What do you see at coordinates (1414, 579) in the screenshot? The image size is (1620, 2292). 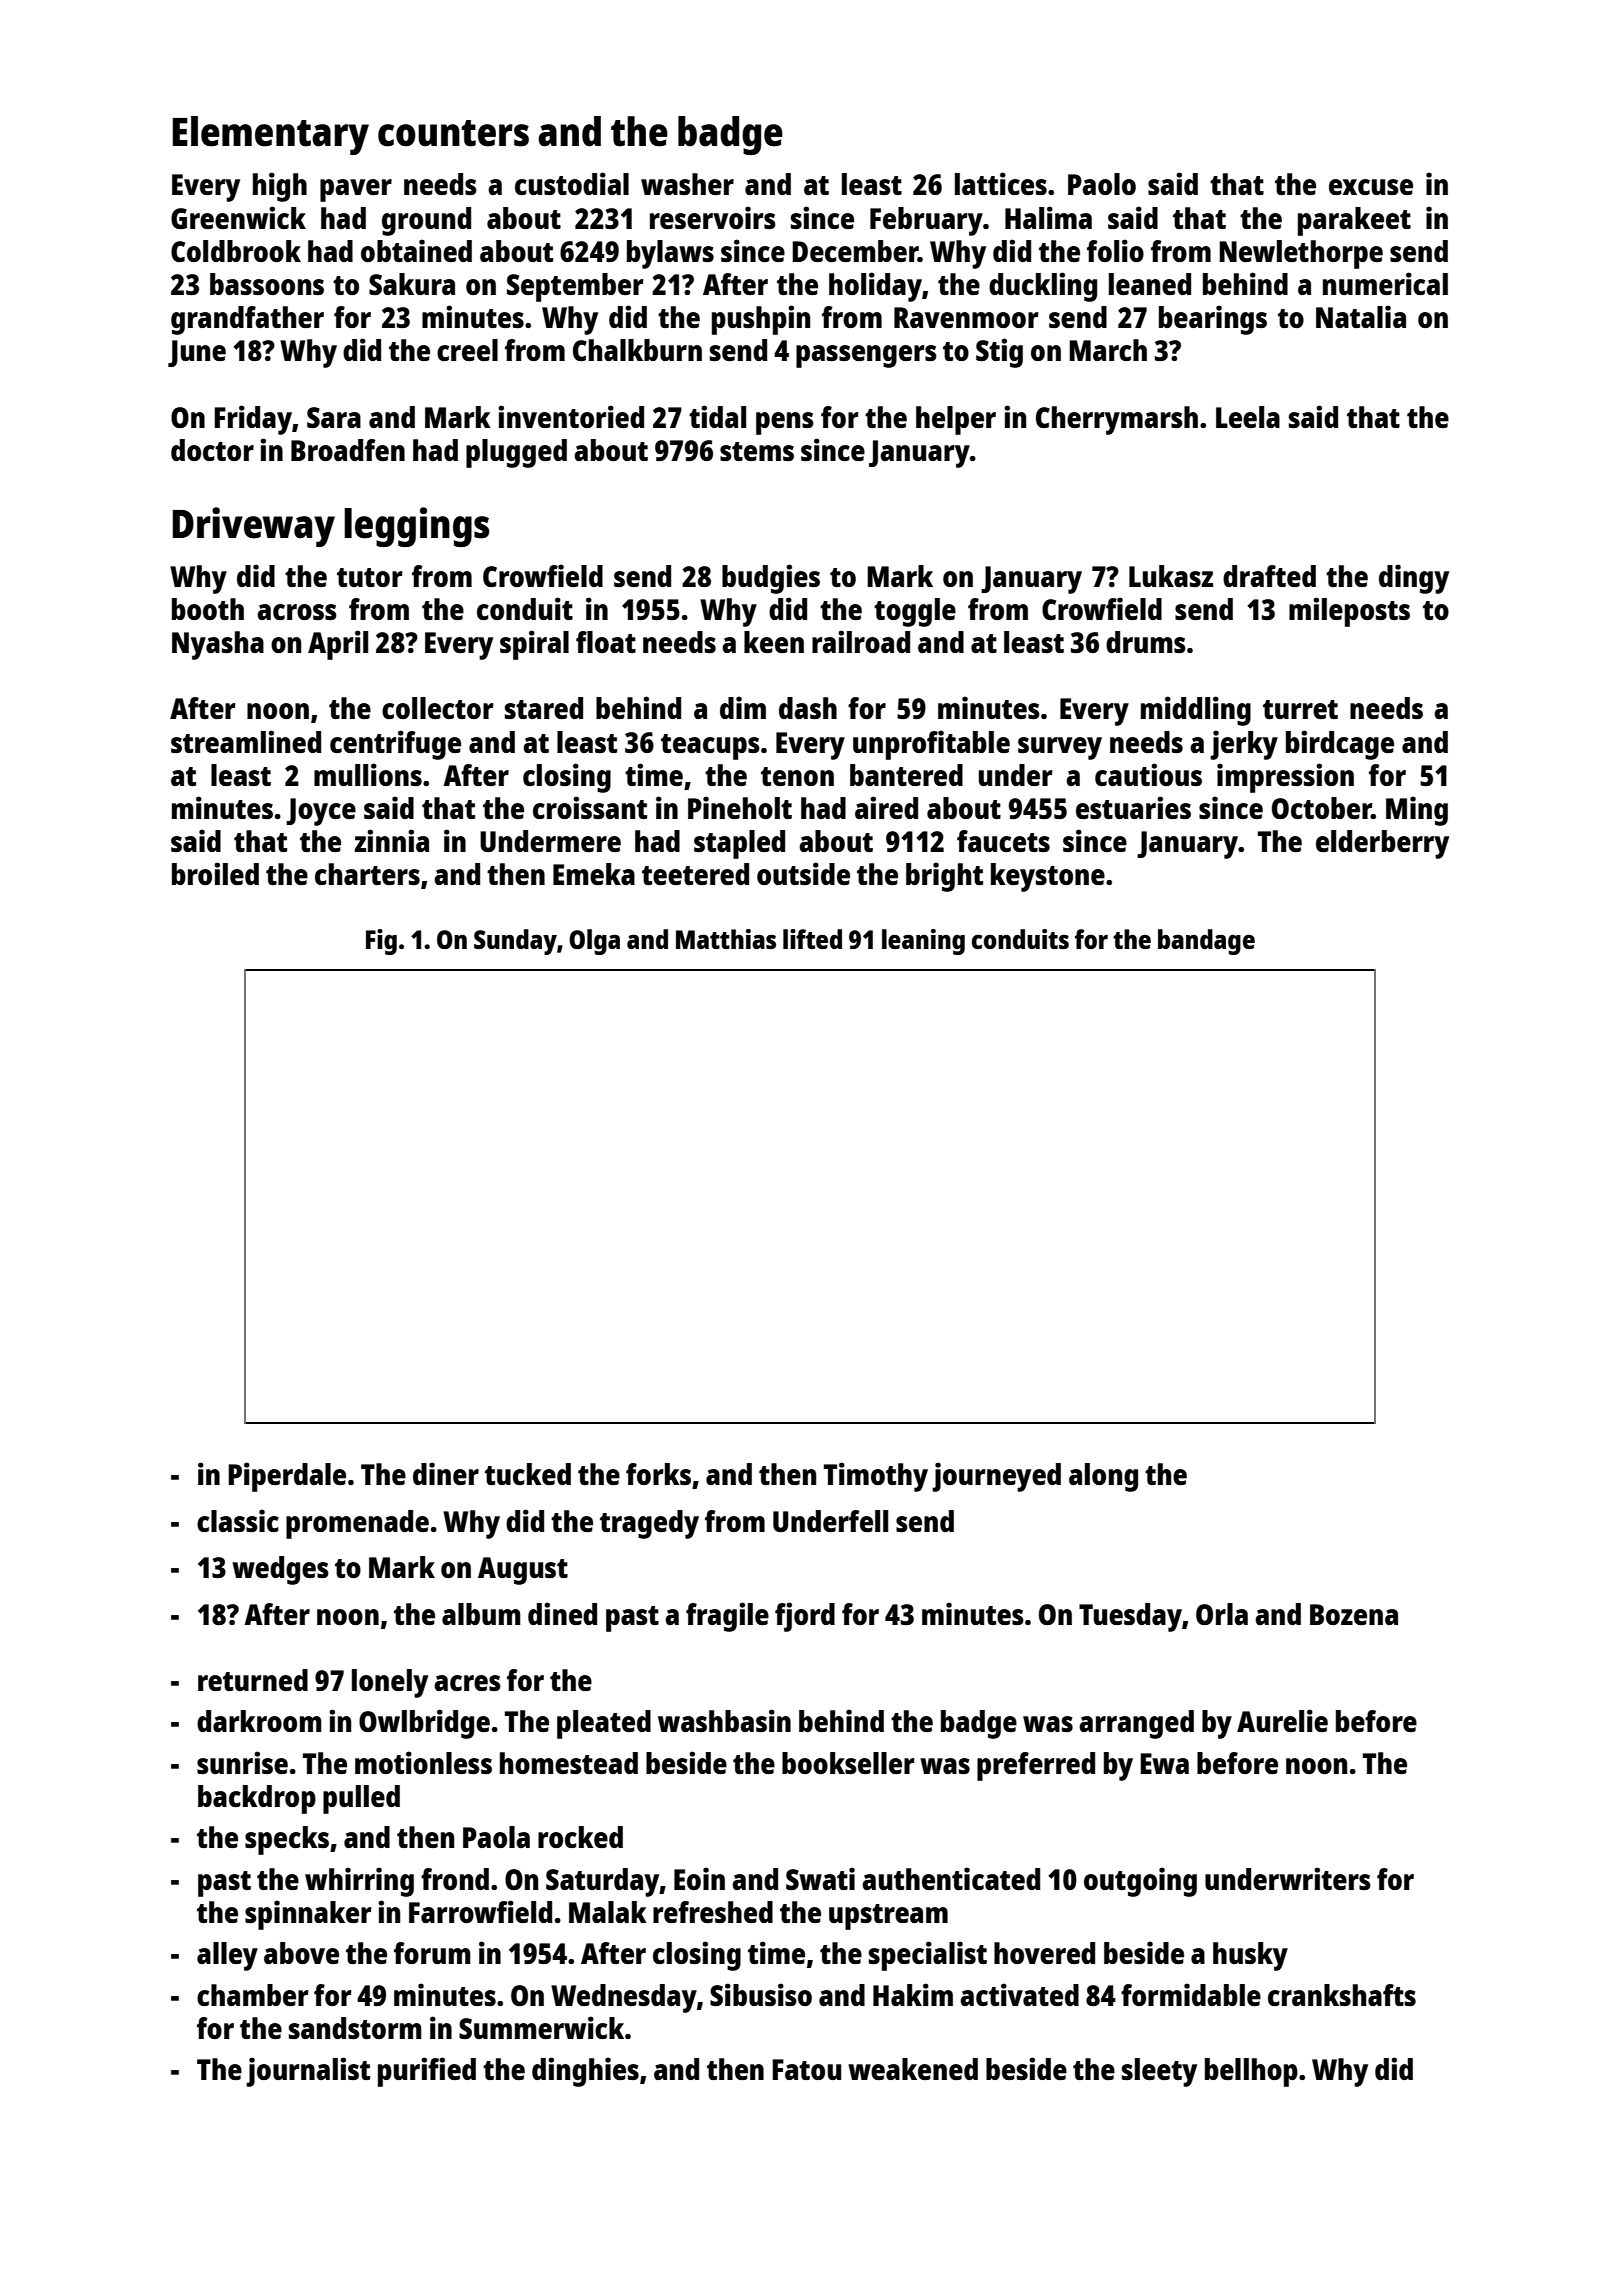 I see `dingy` at bounding box center [1414, 579].
